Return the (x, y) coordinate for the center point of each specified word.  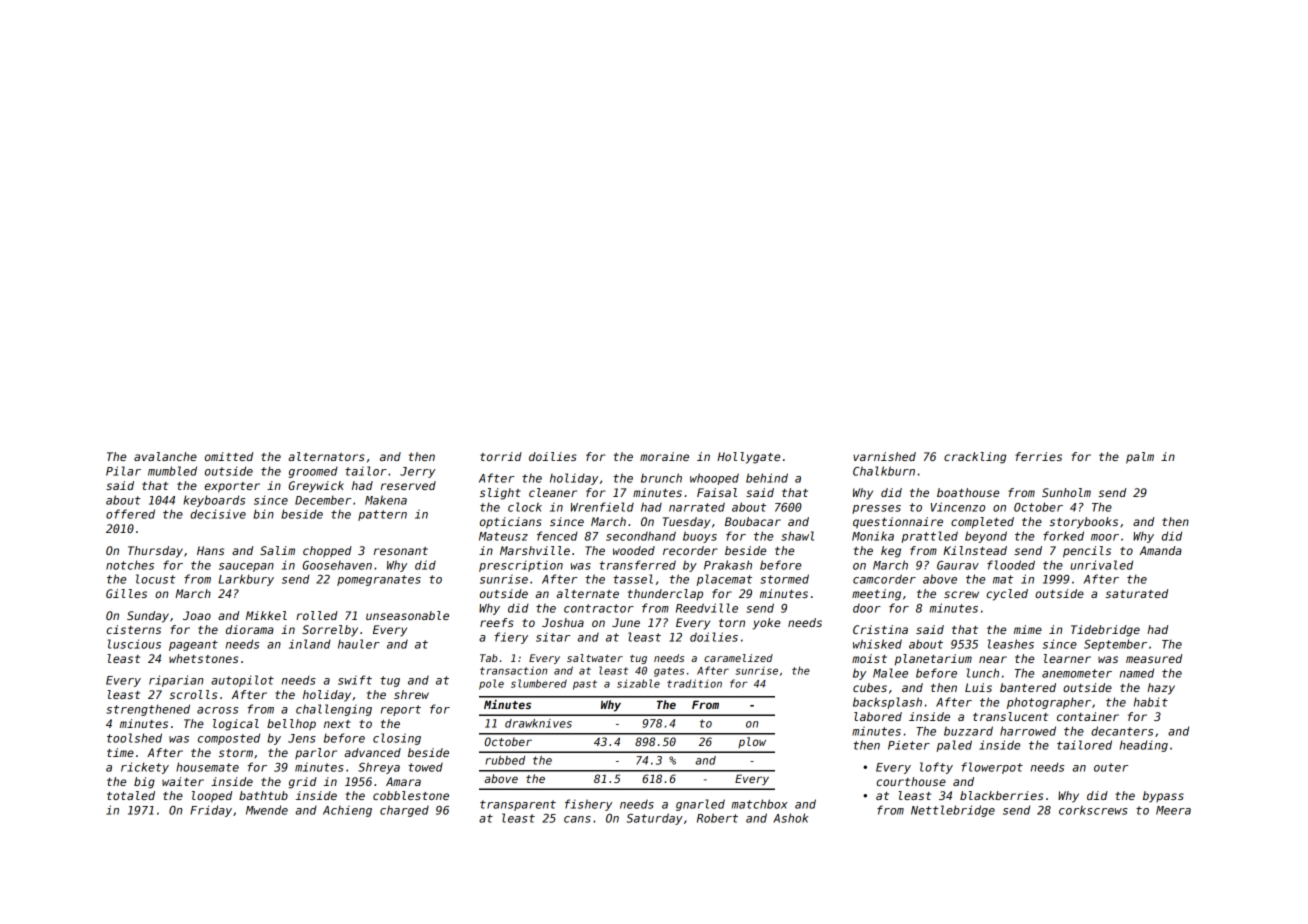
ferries (1038, 456)
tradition (694, 683)
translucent (1010, 716)
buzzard (968, 731)
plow (752, 742)
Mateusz (503, 536)
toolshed (134, 738)
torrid (501, 456)
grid (303, 783)
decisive (218, 514)
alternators (326, 456)
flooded (1011, 565)
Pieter (909, 745)
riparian (176, 681)
